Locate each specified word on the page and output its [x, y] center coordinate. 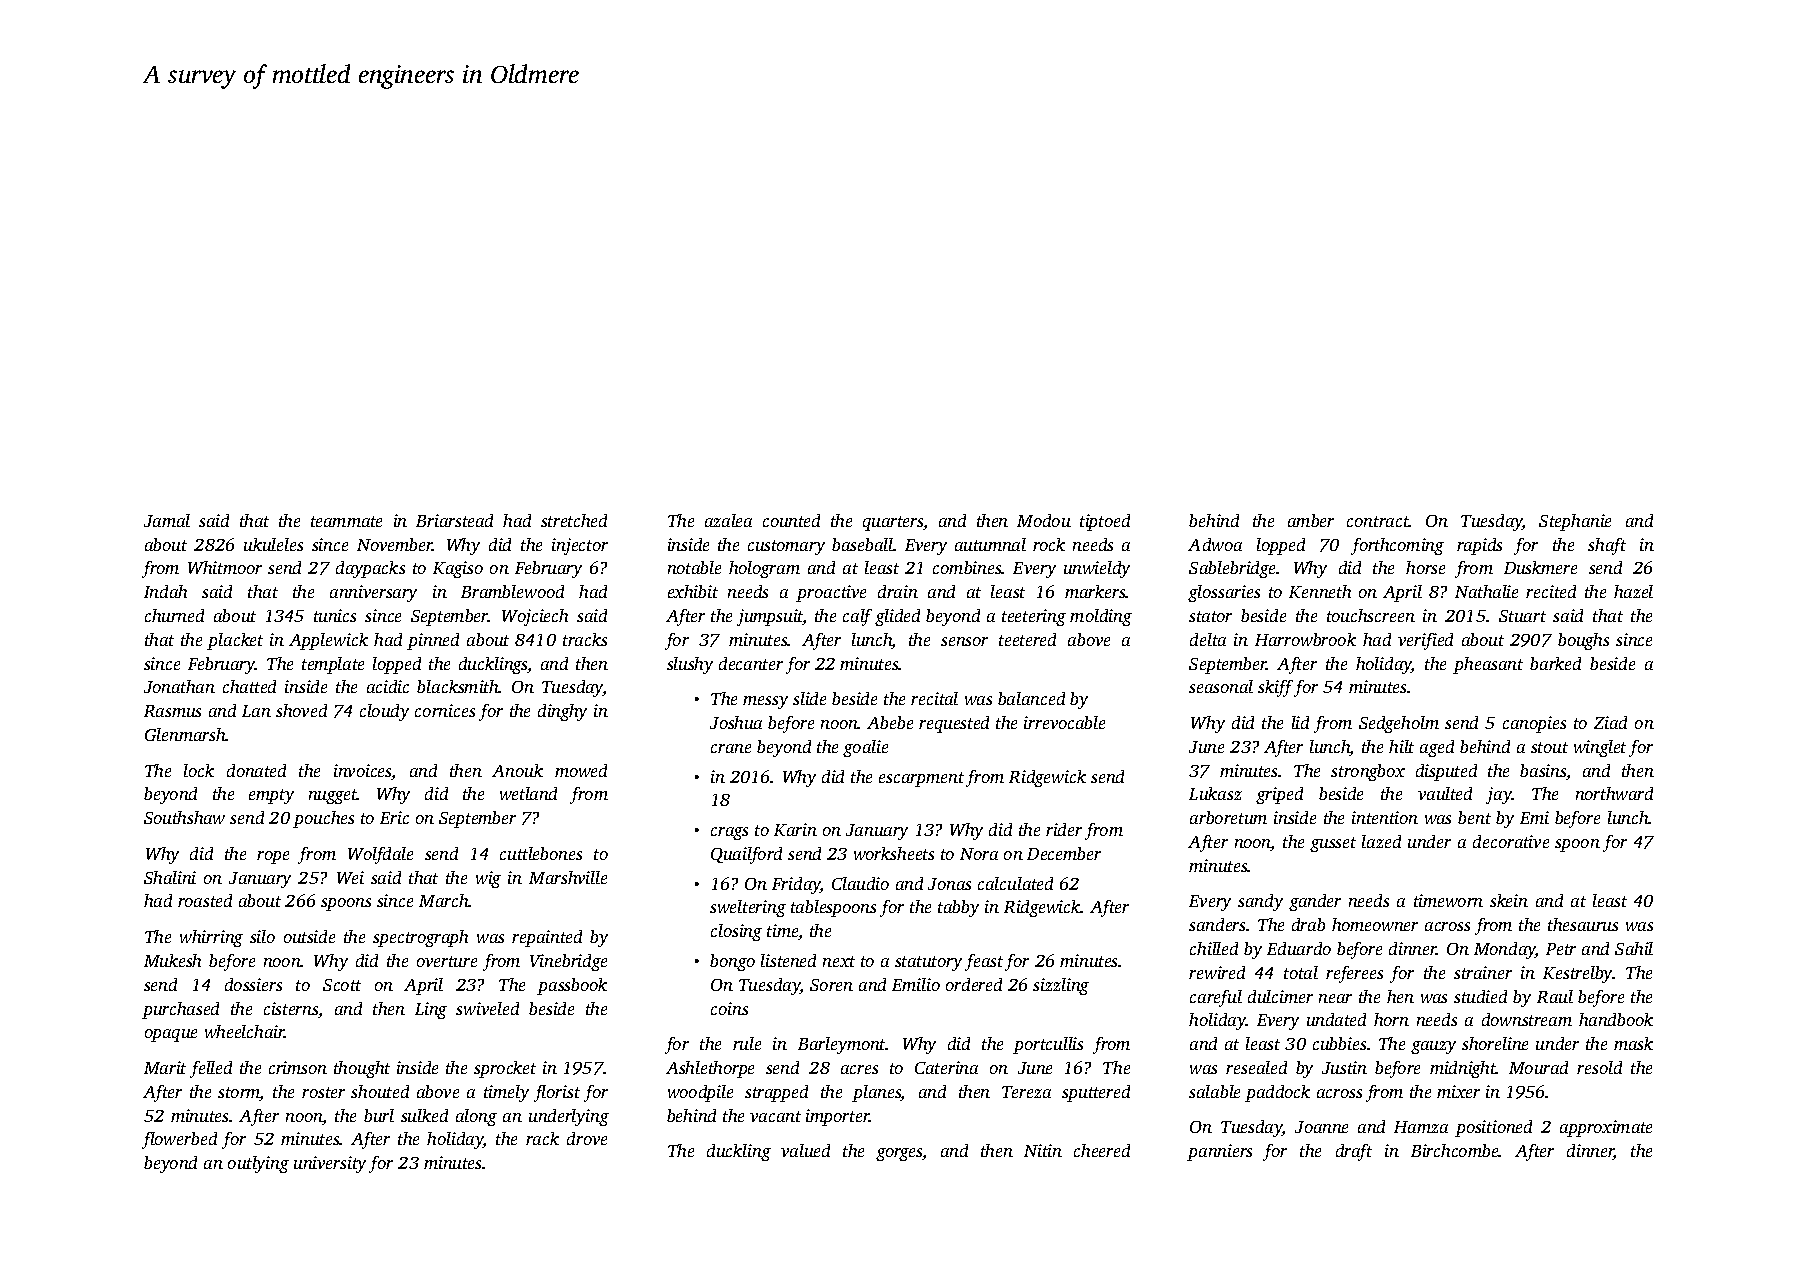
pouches [323, 819]
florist [557, 1093]
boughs [1583, 641]
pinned [433, 641]
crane [731, 748]
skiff [1275, 688]
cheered [1102, 1150]
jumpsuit [770, 617]
